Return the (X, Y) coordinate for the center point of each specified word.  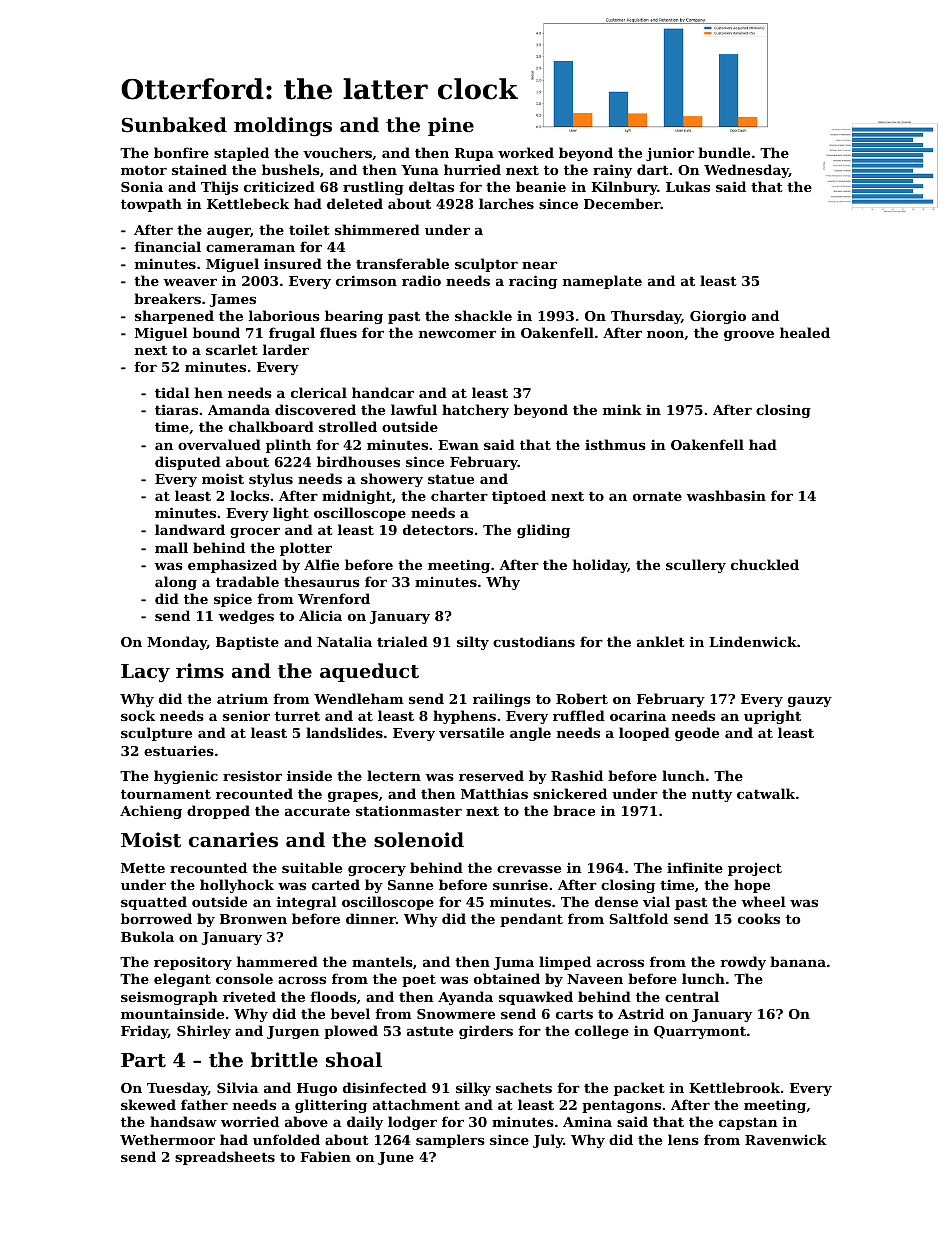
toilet (309, 229)
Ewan (458, 445)
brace (574, 810)
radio (421, 280)
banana (798, 961)
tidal (172, 392)
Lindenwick (753, 641)
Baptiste (247, 643)
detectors (438, 529)
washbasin (726, 495)
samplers (450, 1141)
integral (307, 903)
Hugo (317, 1089)
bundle (724, 152)
